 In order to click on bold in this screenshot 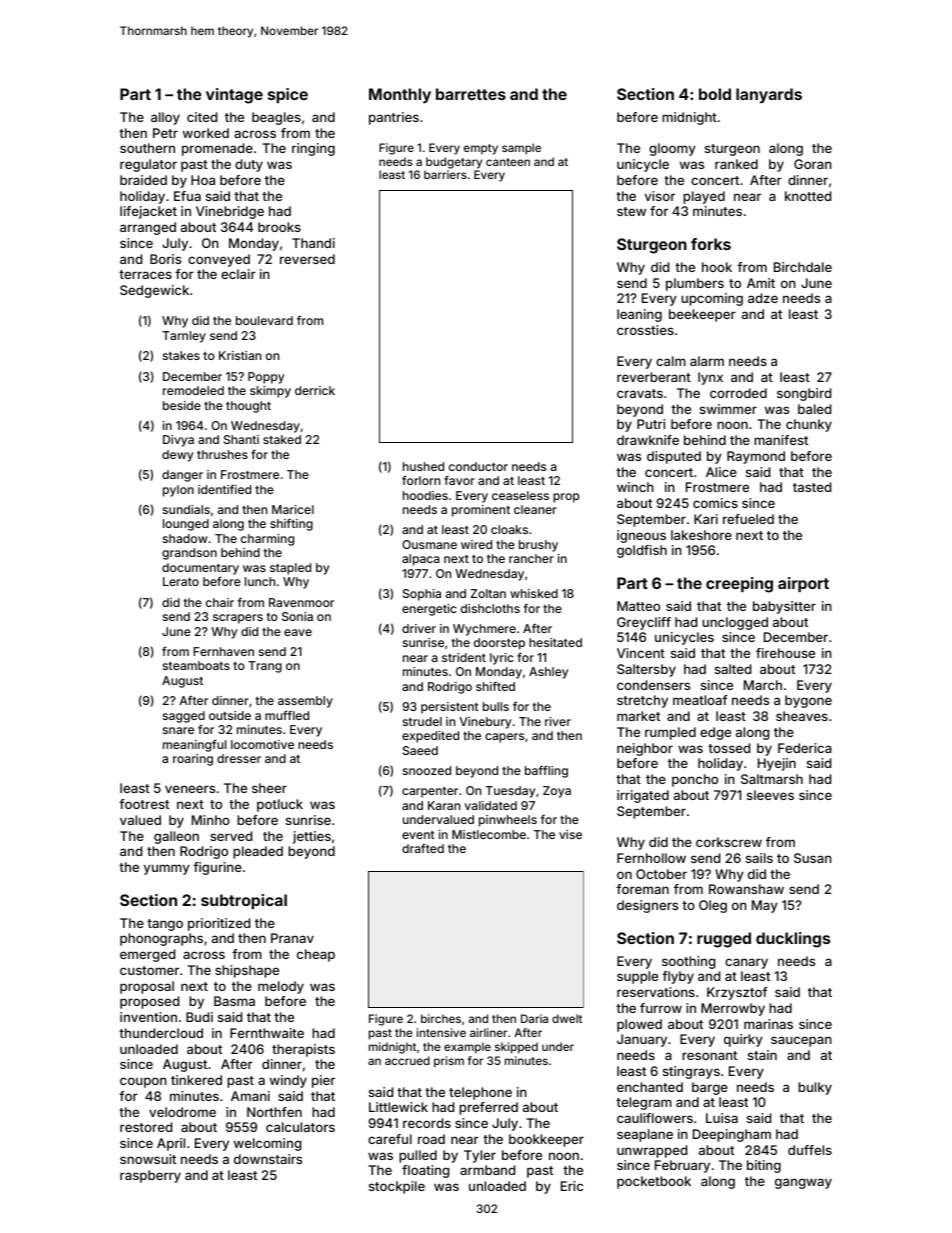, I will do `click(715, 94)`.
